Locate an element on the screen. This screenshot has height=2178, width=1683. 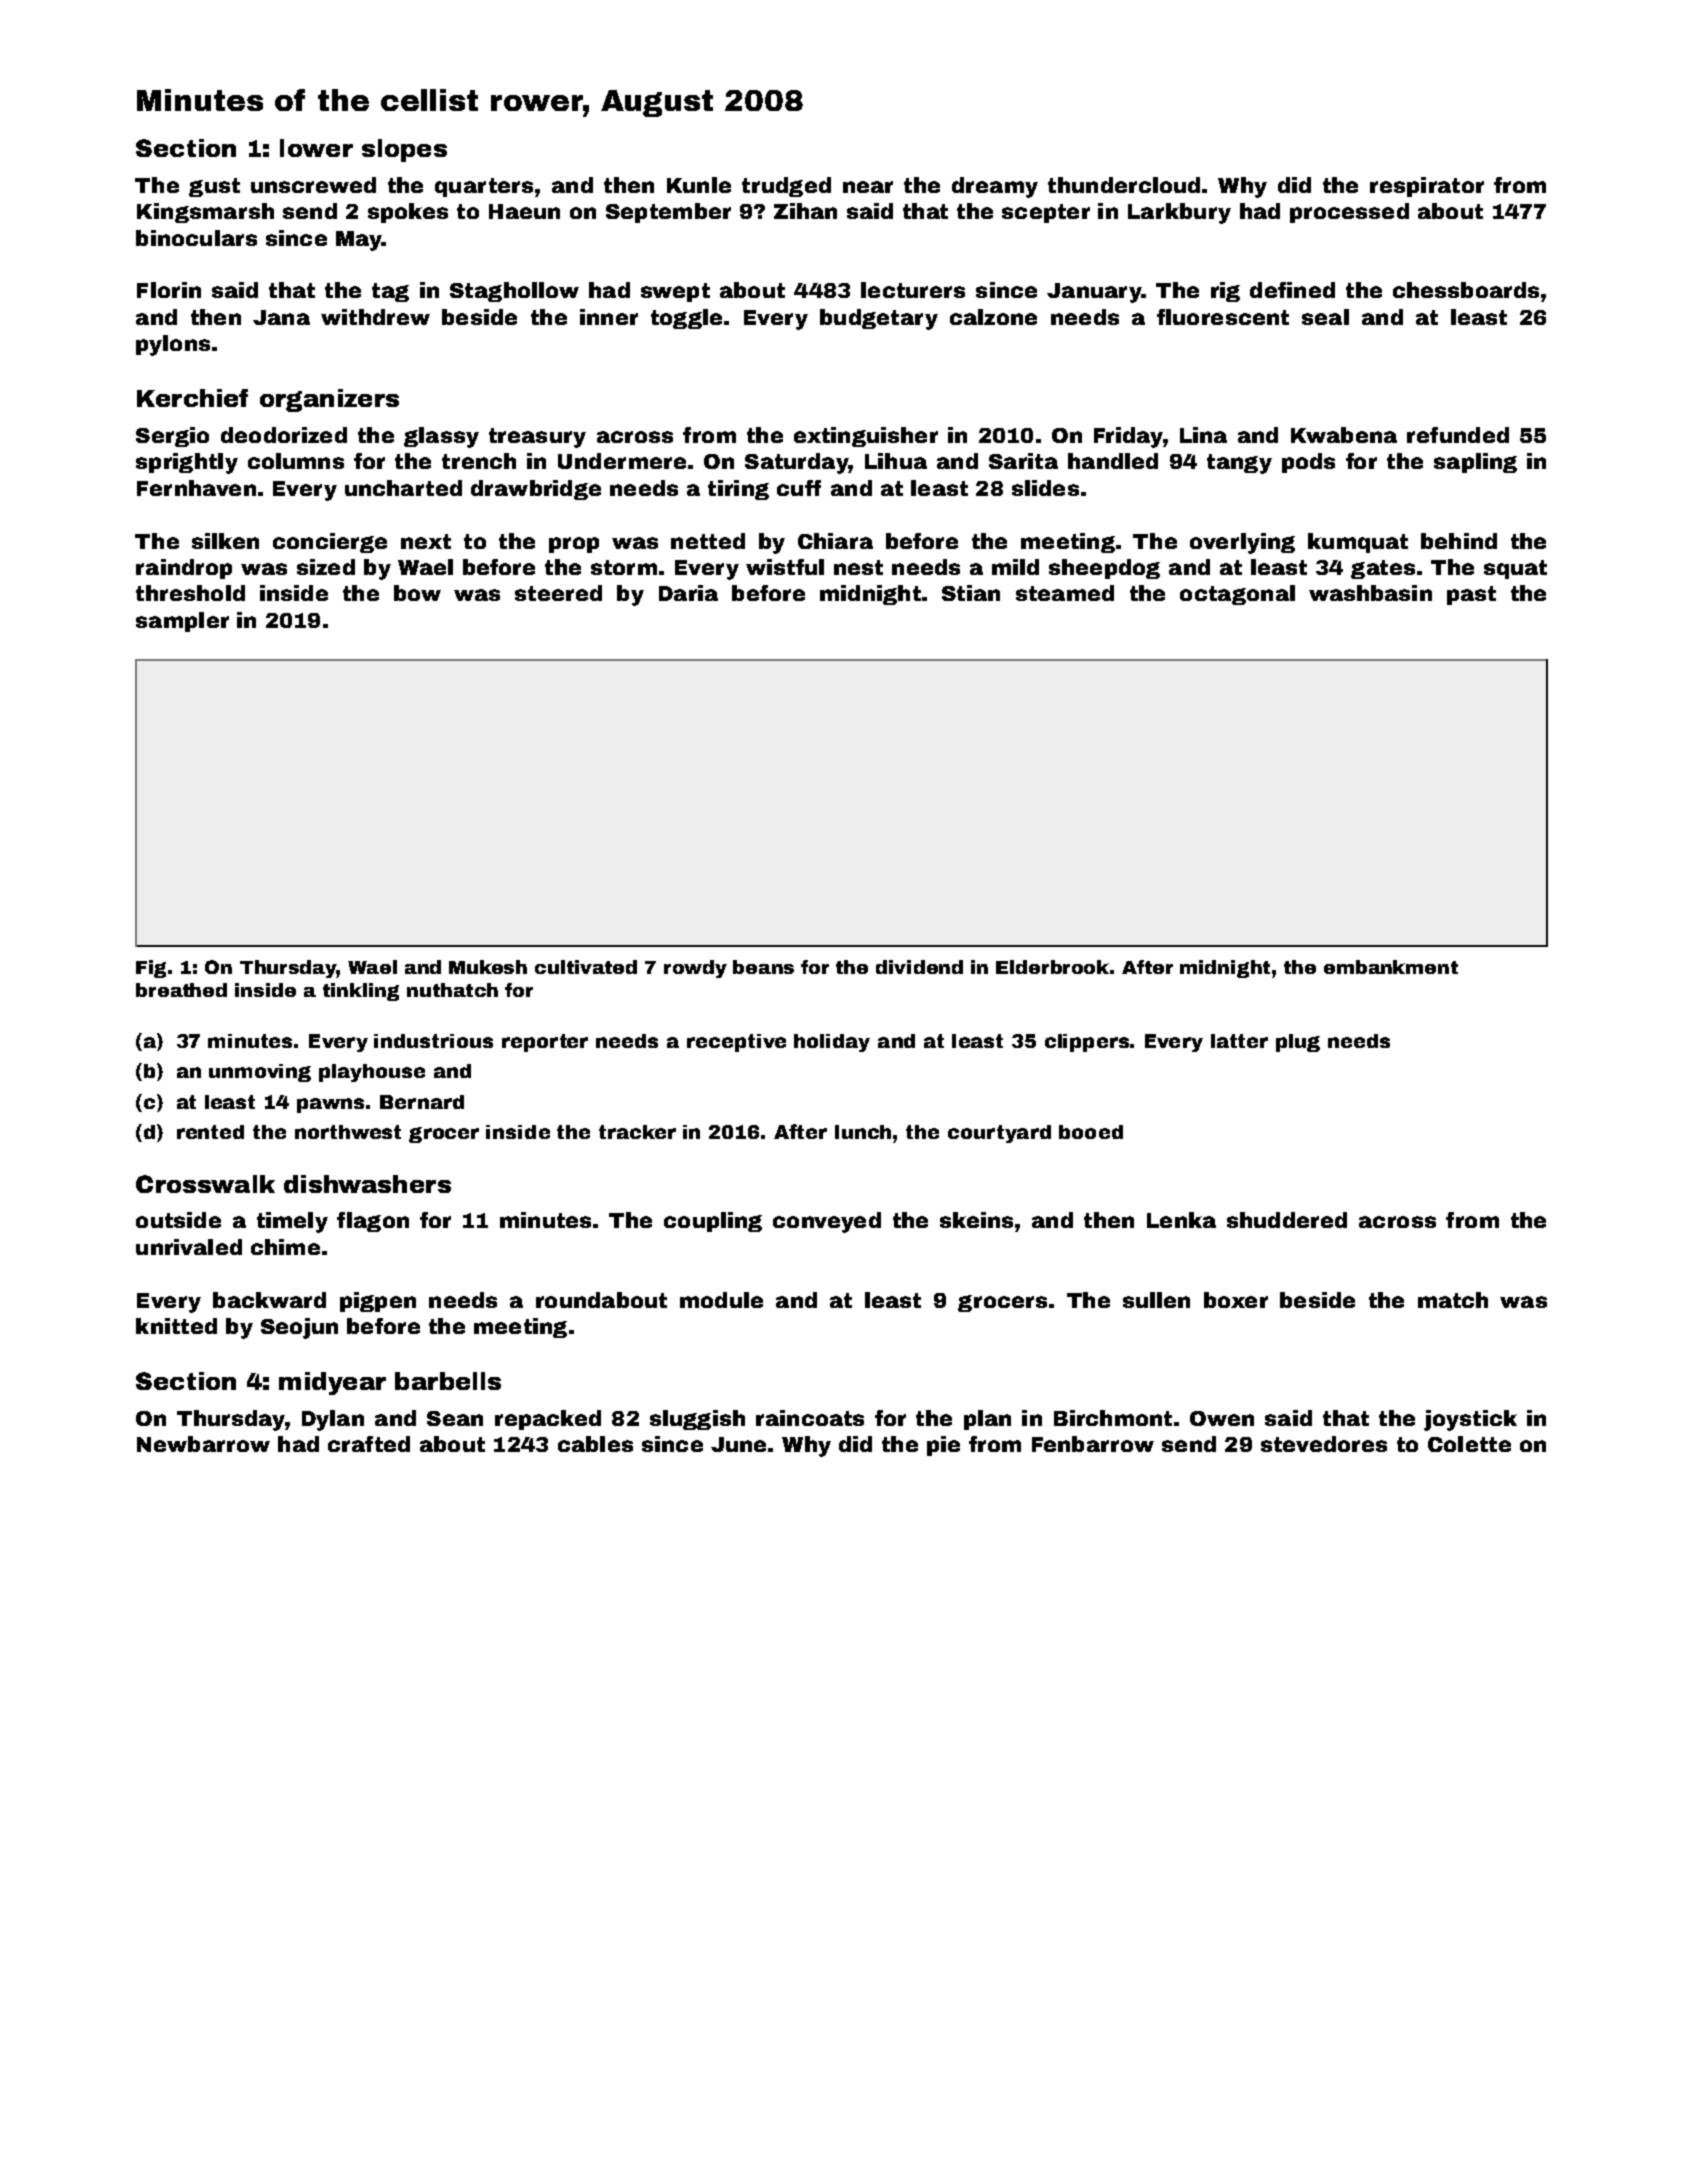
June is located at coordinates (738, 1444).
